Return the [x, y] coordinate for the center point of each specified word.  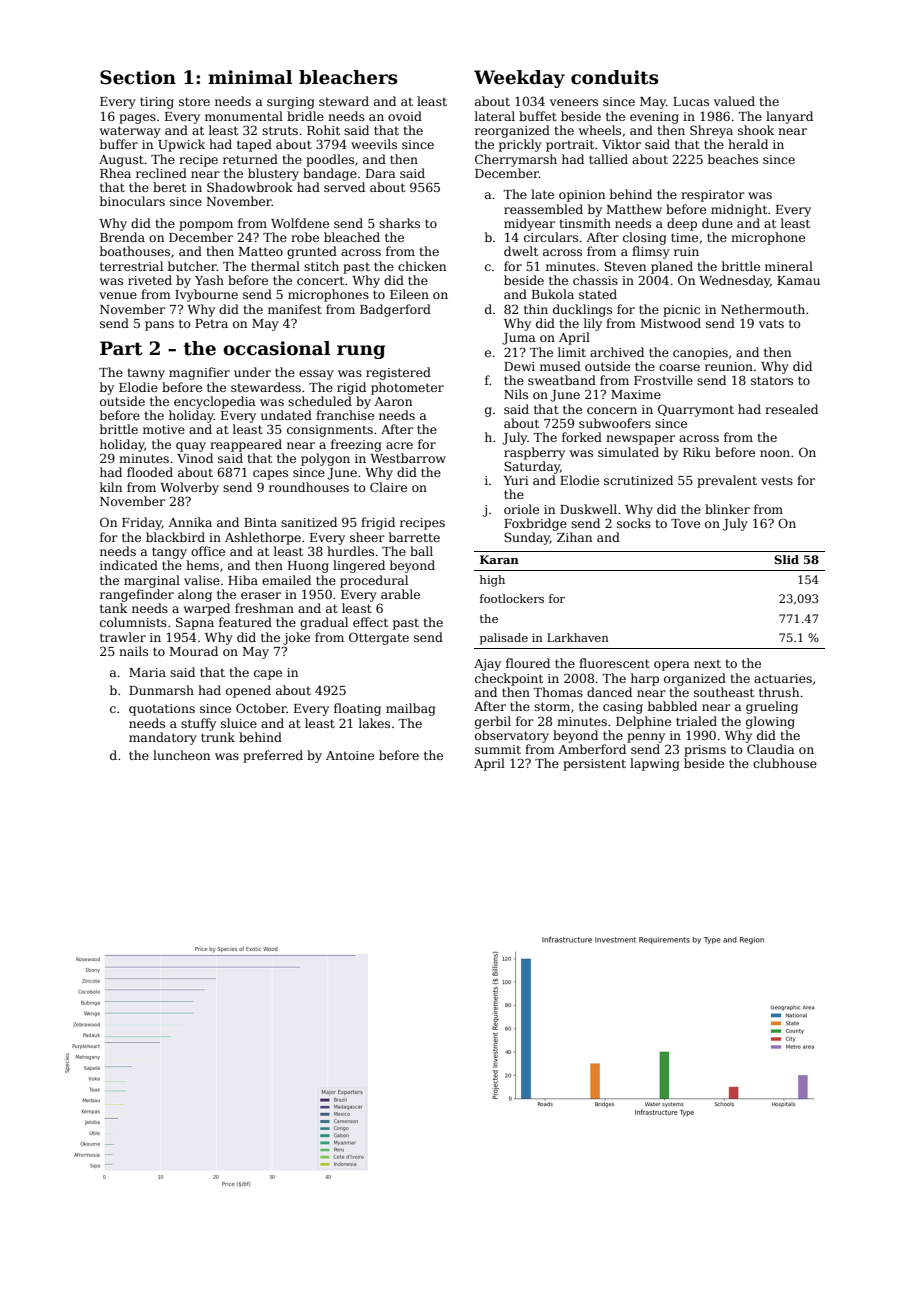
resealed [791, 409]
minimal [250, 77]
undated [286, 415]
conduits [615, 77]
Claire [388, 487]
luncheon [181, 755]
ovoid [405, 116]
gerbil [493, 722]
